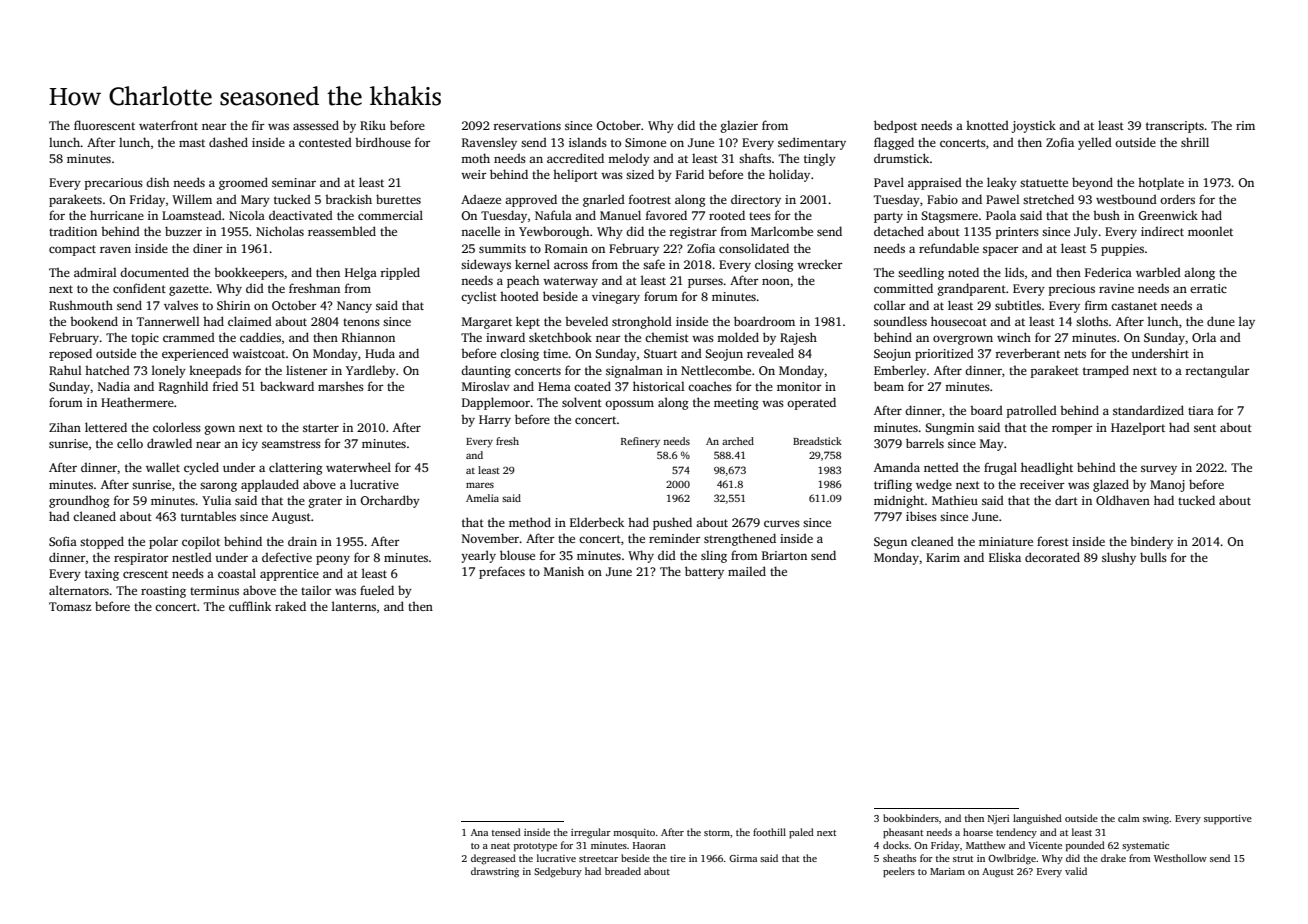 Image resolution: width=1308 pixels, height=924 pixels. What do you see at coordinates (104, 125) in the document?
I see `fluorescent` at bounding box center [104, 125].
